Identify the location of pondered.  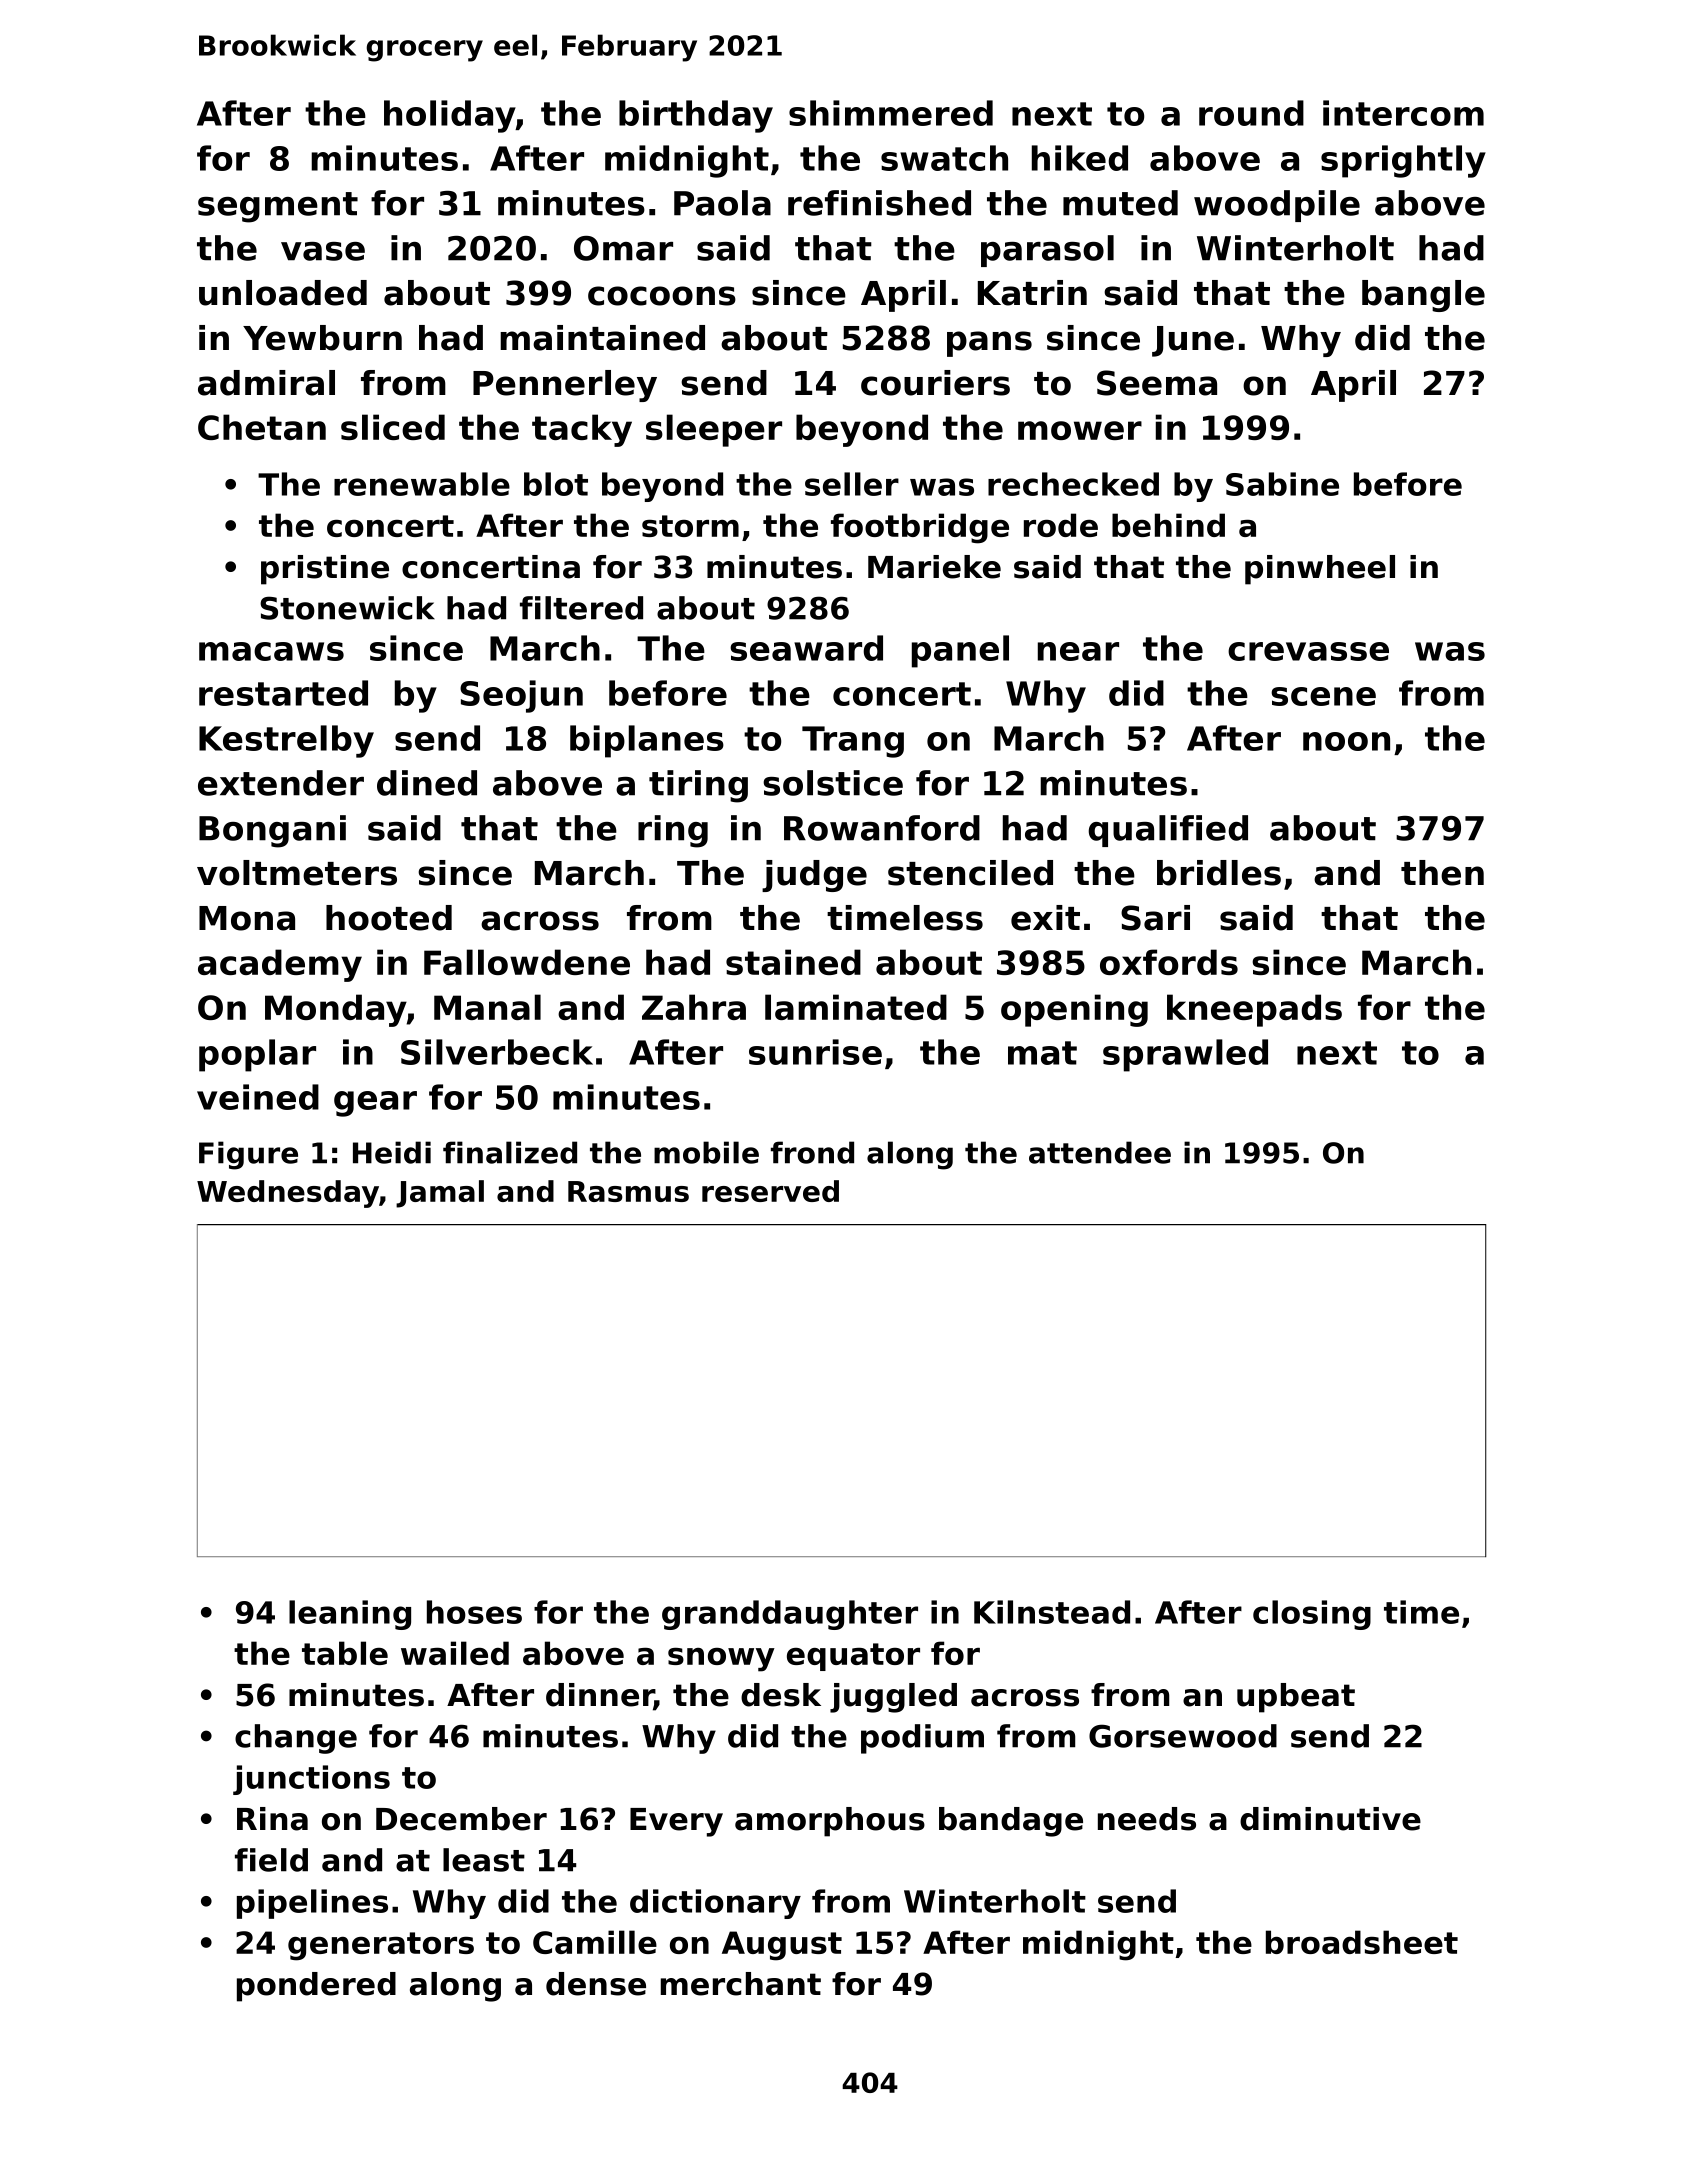
(316, 1987).
